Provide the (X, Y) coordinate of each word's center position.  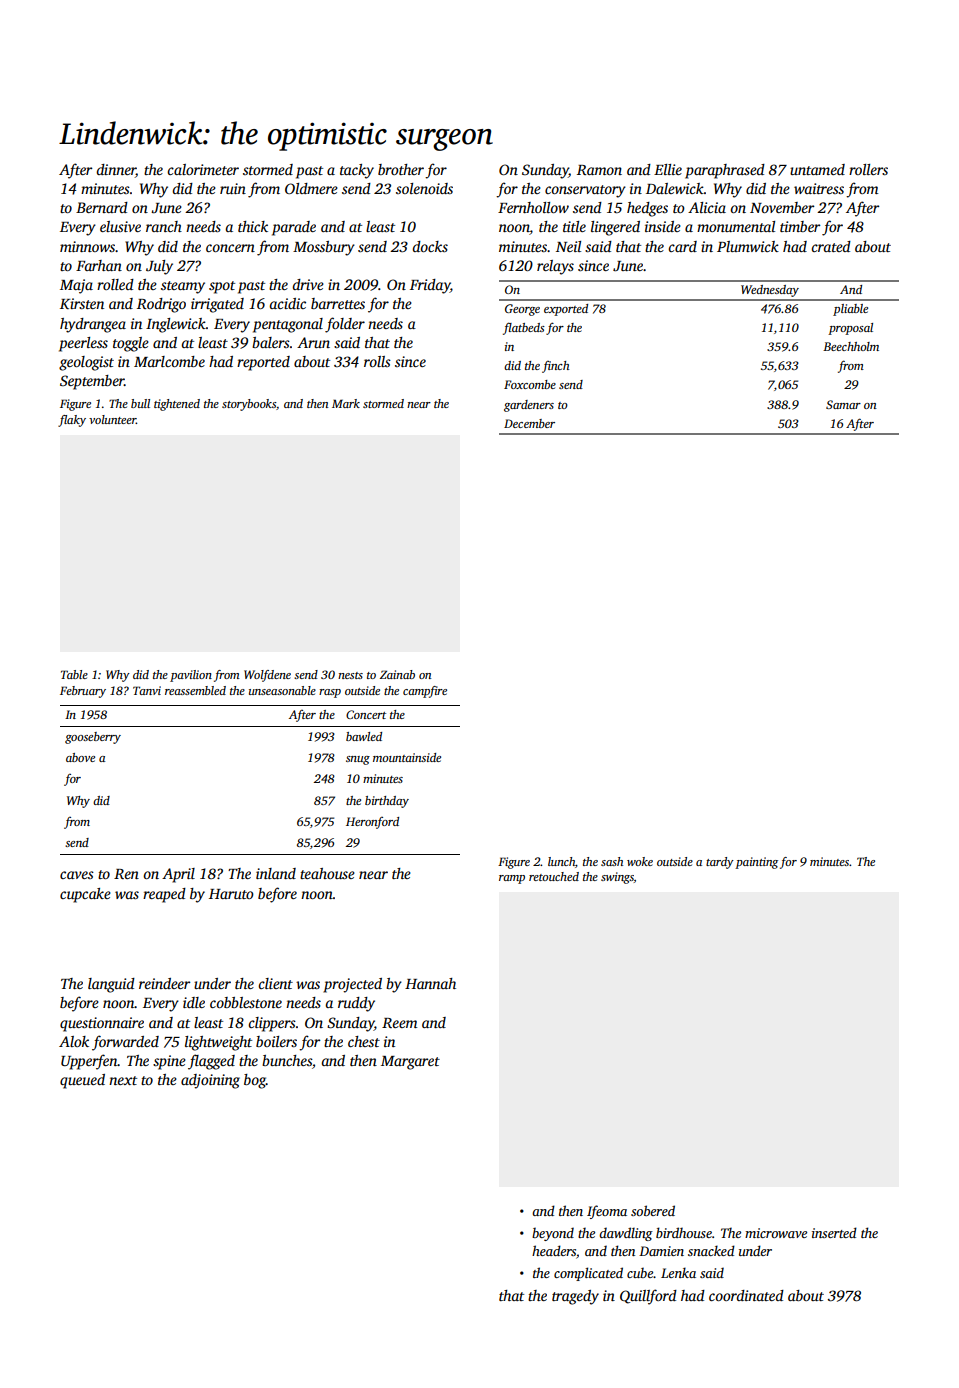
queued (82, 1081)
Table (74, 674)
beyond (553, 1234)
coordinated (746, 1295)
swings (617, 878)
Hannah (430, 983)
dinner (116, 170)
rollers (868, 169)
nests (350, 675)
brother (401, 169)
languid (111, 985)
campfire (425, 692)
